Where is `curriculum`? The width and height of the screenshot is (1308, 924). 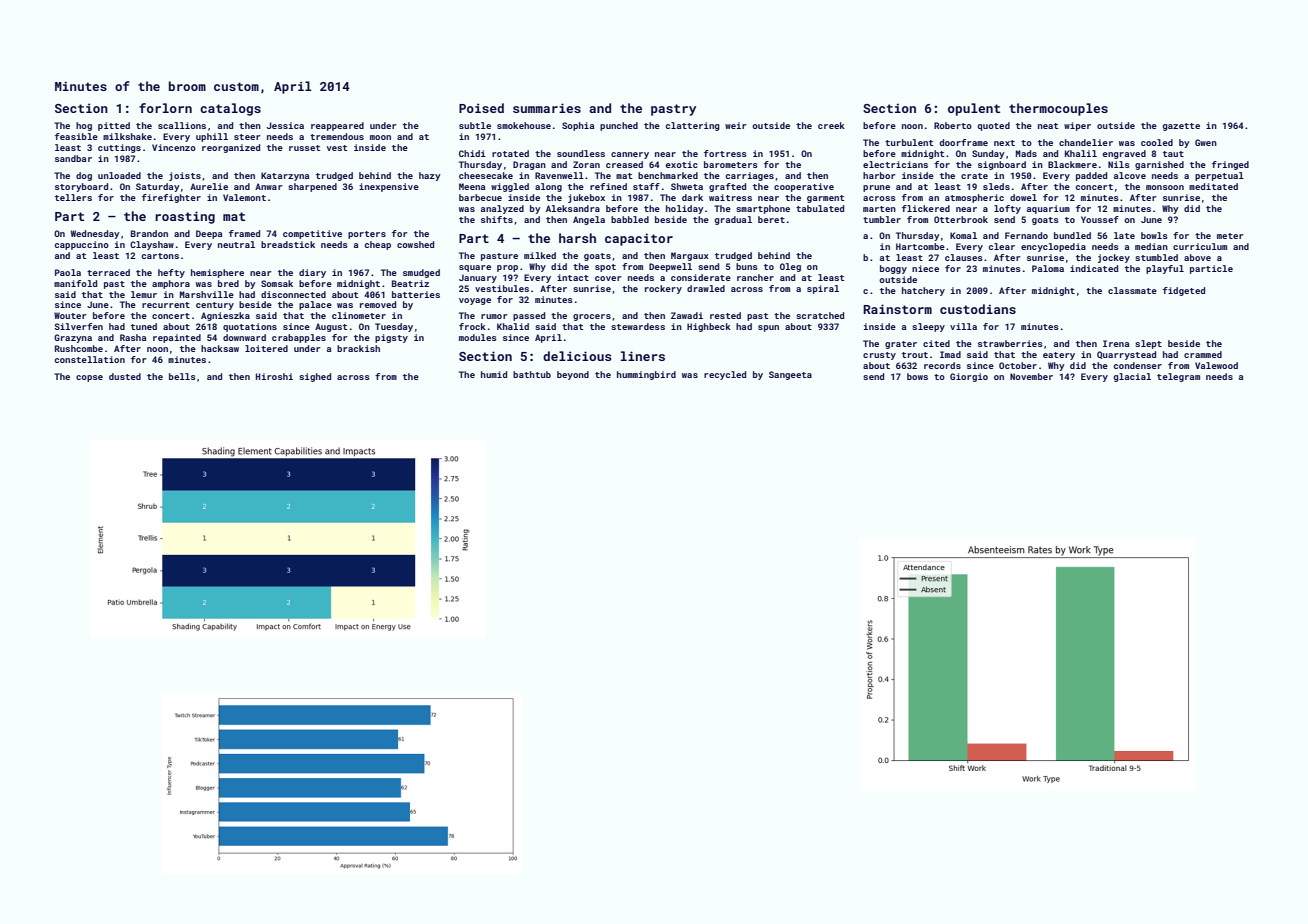
curriculum is located at coordinates (1200, 246).
